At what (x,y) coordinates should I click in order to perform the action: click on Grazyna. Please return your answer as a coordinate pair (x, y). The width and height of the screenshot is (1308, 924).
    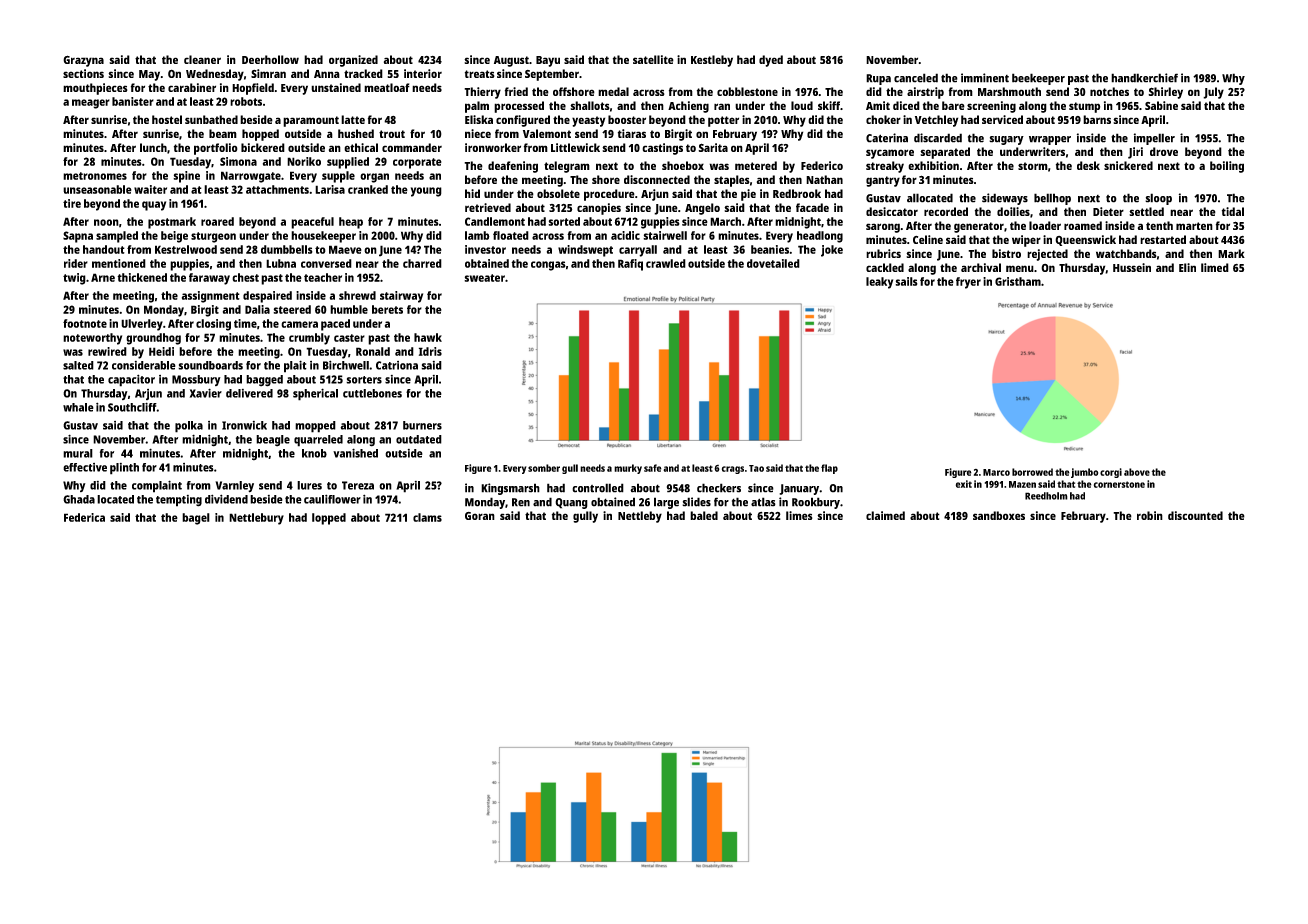
    Looking at the image, I should click on (83, 61).
